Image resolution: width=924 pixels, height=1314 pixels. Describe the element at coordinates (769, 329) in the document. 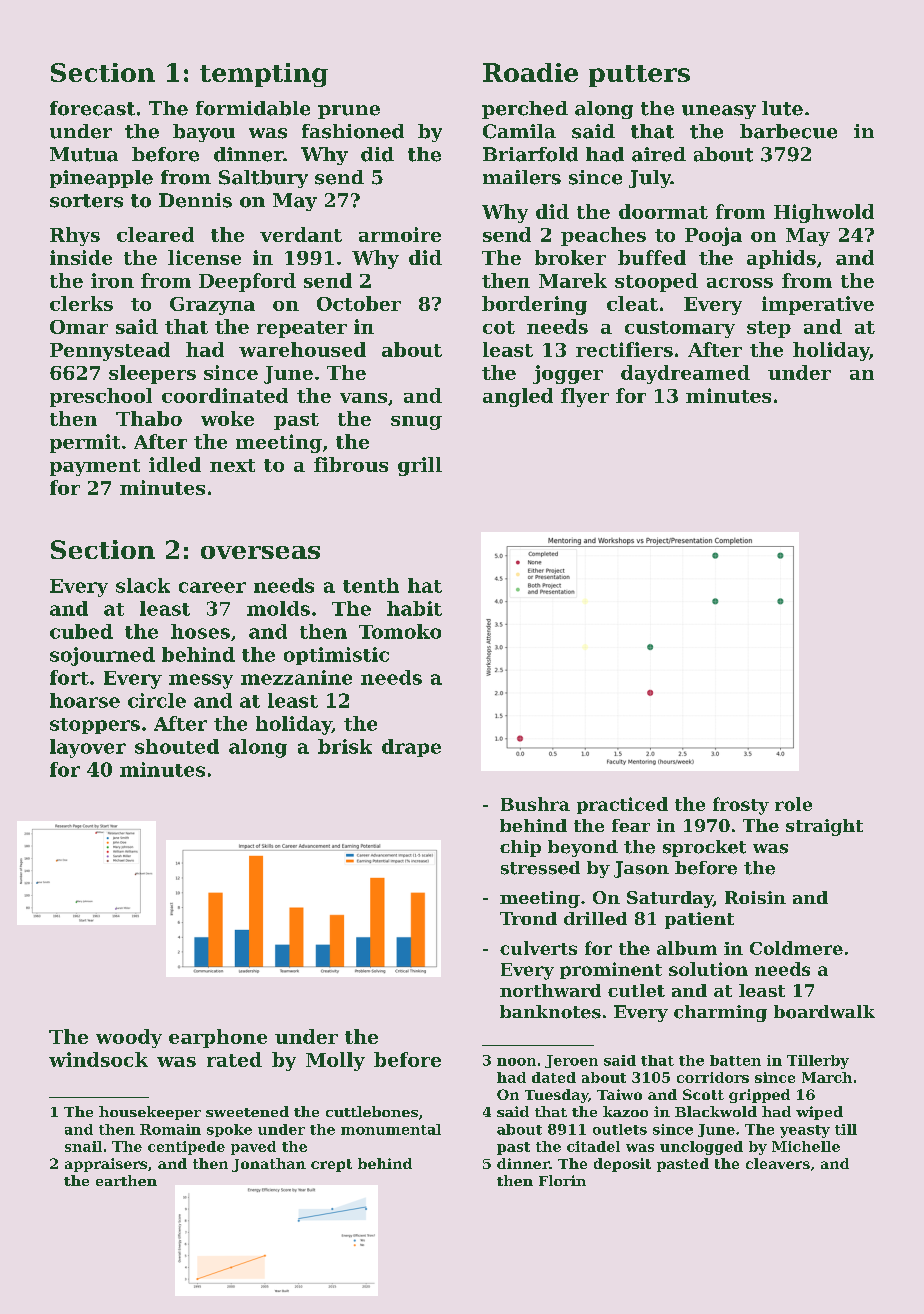

I see `step` at that location.
